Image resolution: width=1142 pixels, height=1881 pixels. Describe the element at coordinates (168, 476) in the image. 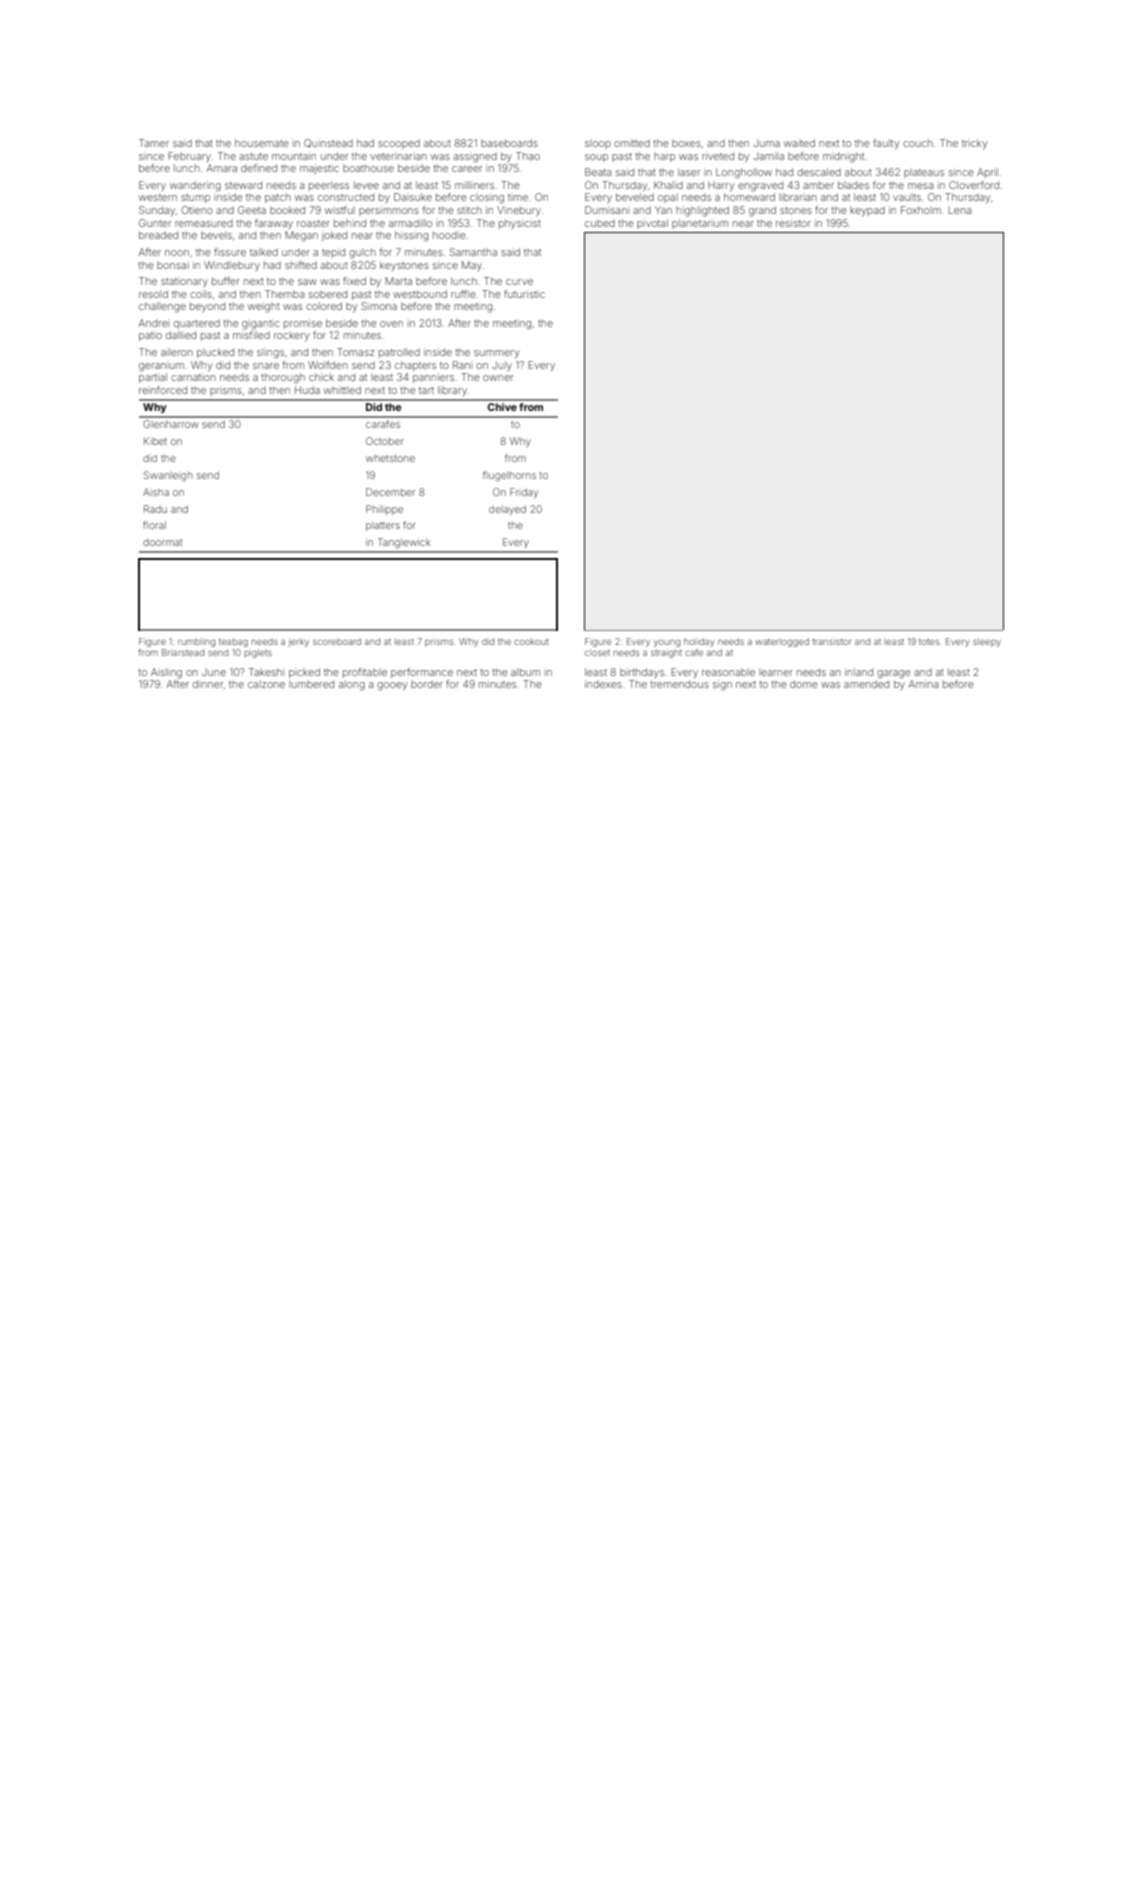

I see `Swanleigh` at that location.
